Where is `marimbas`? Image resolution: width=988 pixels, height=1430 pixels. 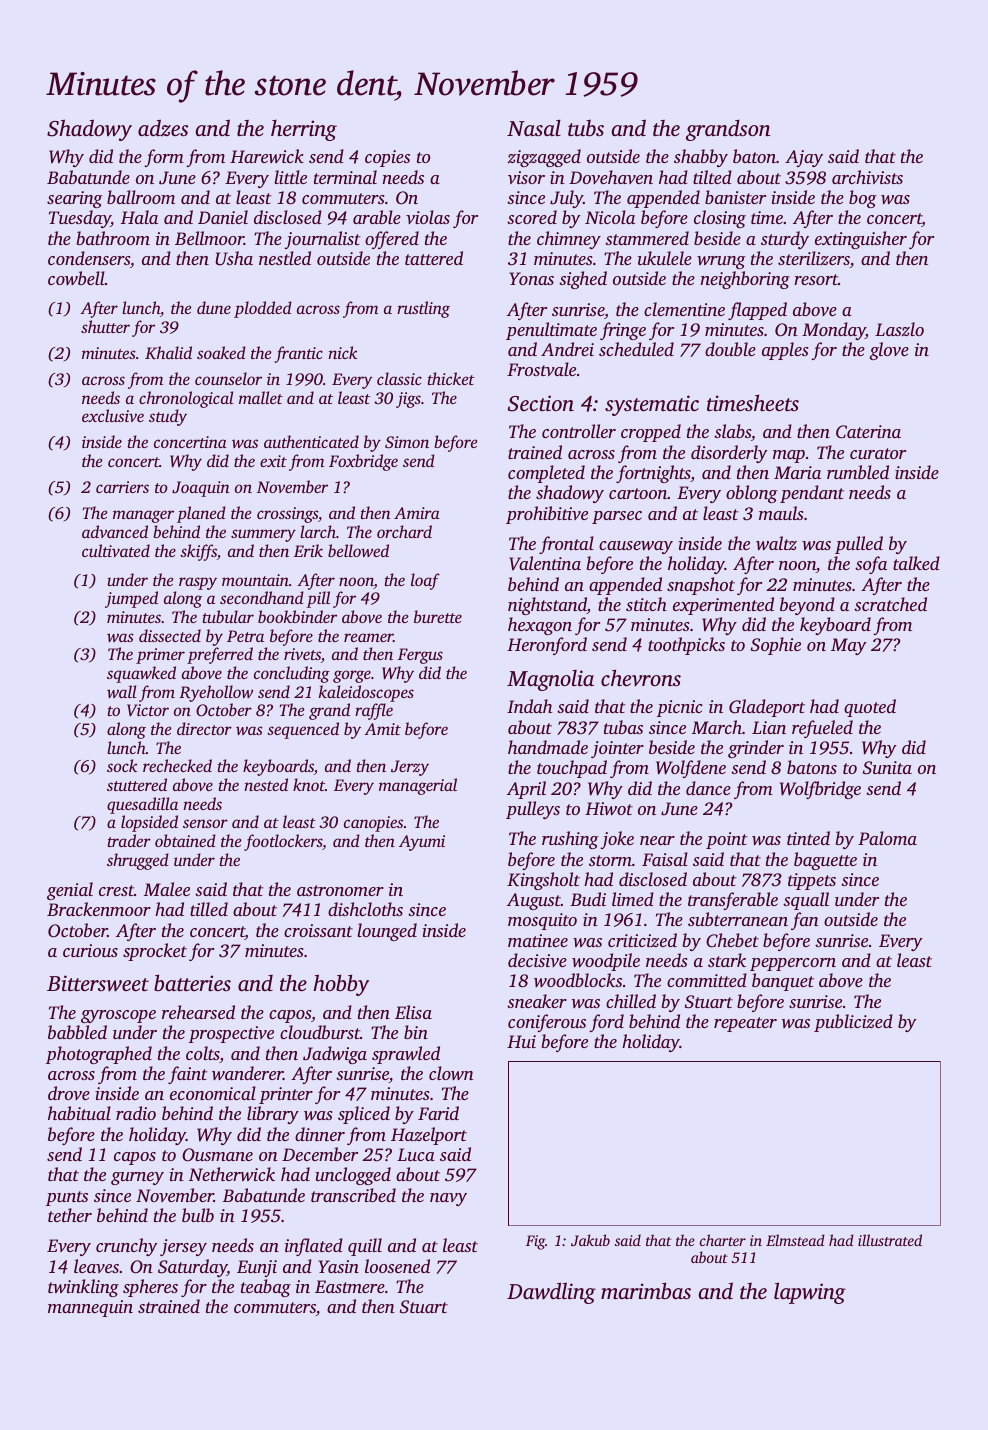
marimbas is located at coordinates (646, 1290).
